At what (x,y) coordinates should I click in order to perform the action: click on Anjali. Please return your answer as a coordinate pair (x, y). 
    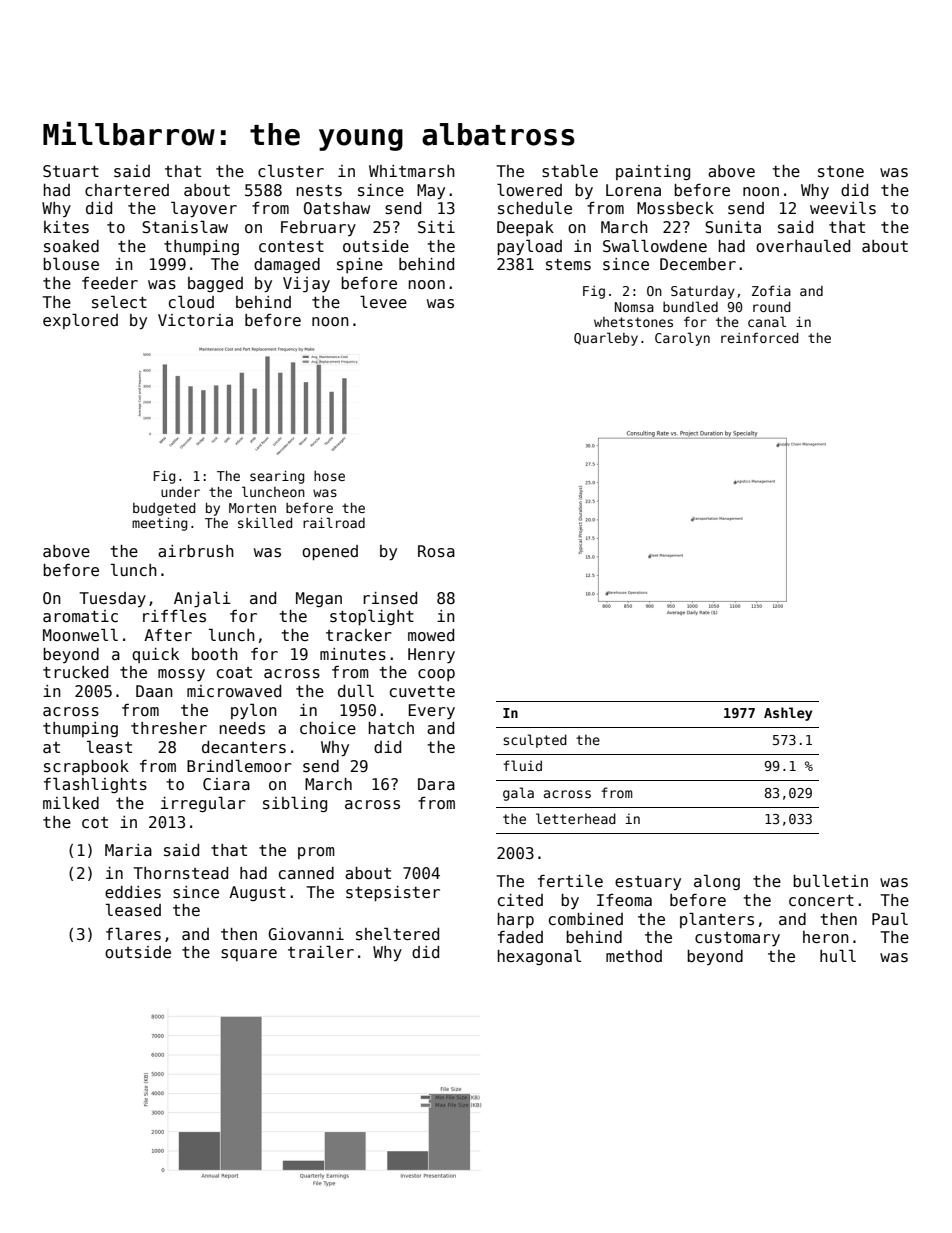
    Looking at the image, I should click on (202, 599).
